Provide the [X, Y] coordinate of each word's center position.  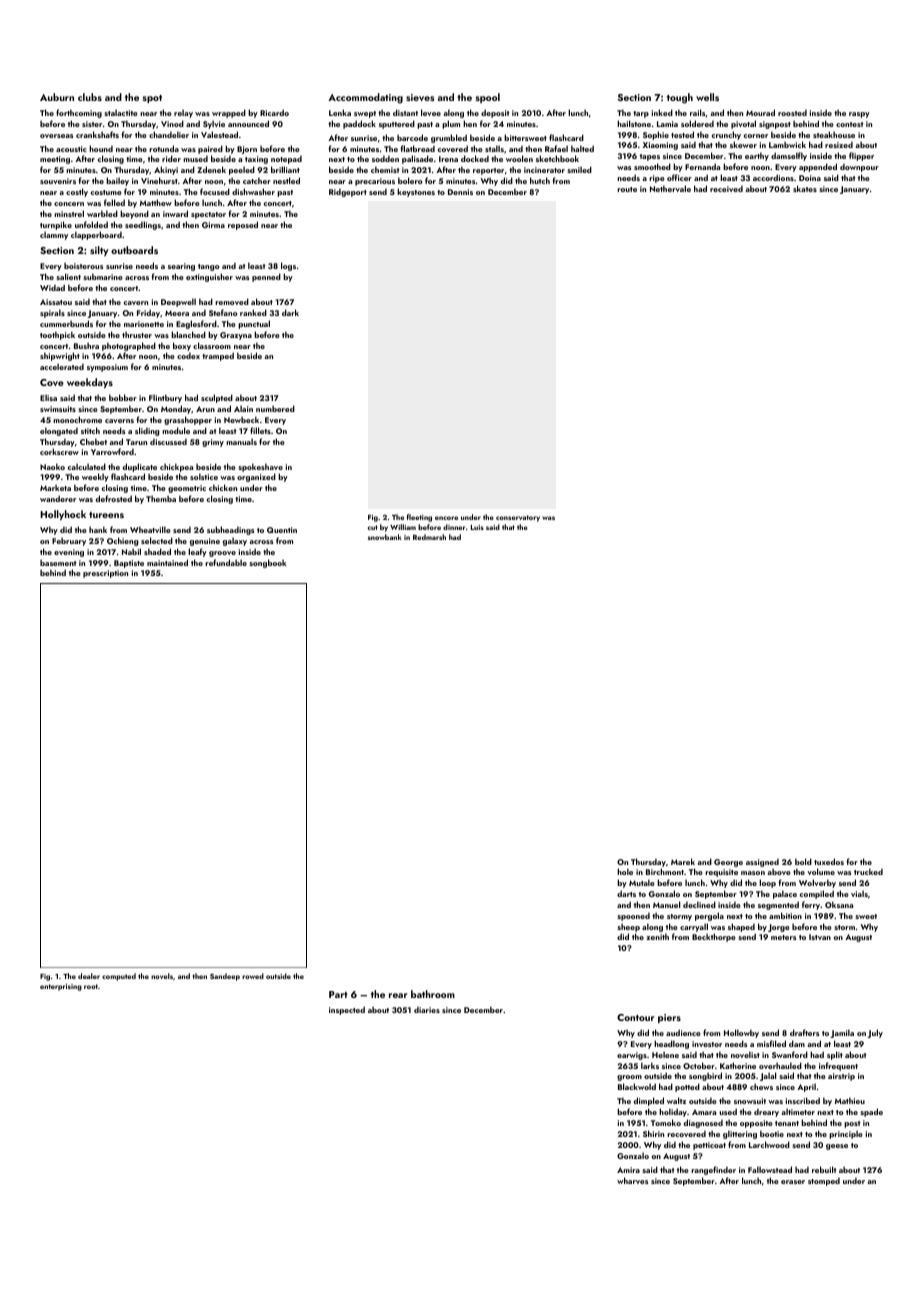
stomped [824, 1182]
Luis [477, 527]
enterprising [61, 987]
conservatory [518, 518]
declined [699, 904]
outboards [134, 250]
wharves [632, 1180]
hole [625, 871]
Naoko [52, 466]
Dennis [460, 192]
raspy [859, 115]
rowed [253, 976]
